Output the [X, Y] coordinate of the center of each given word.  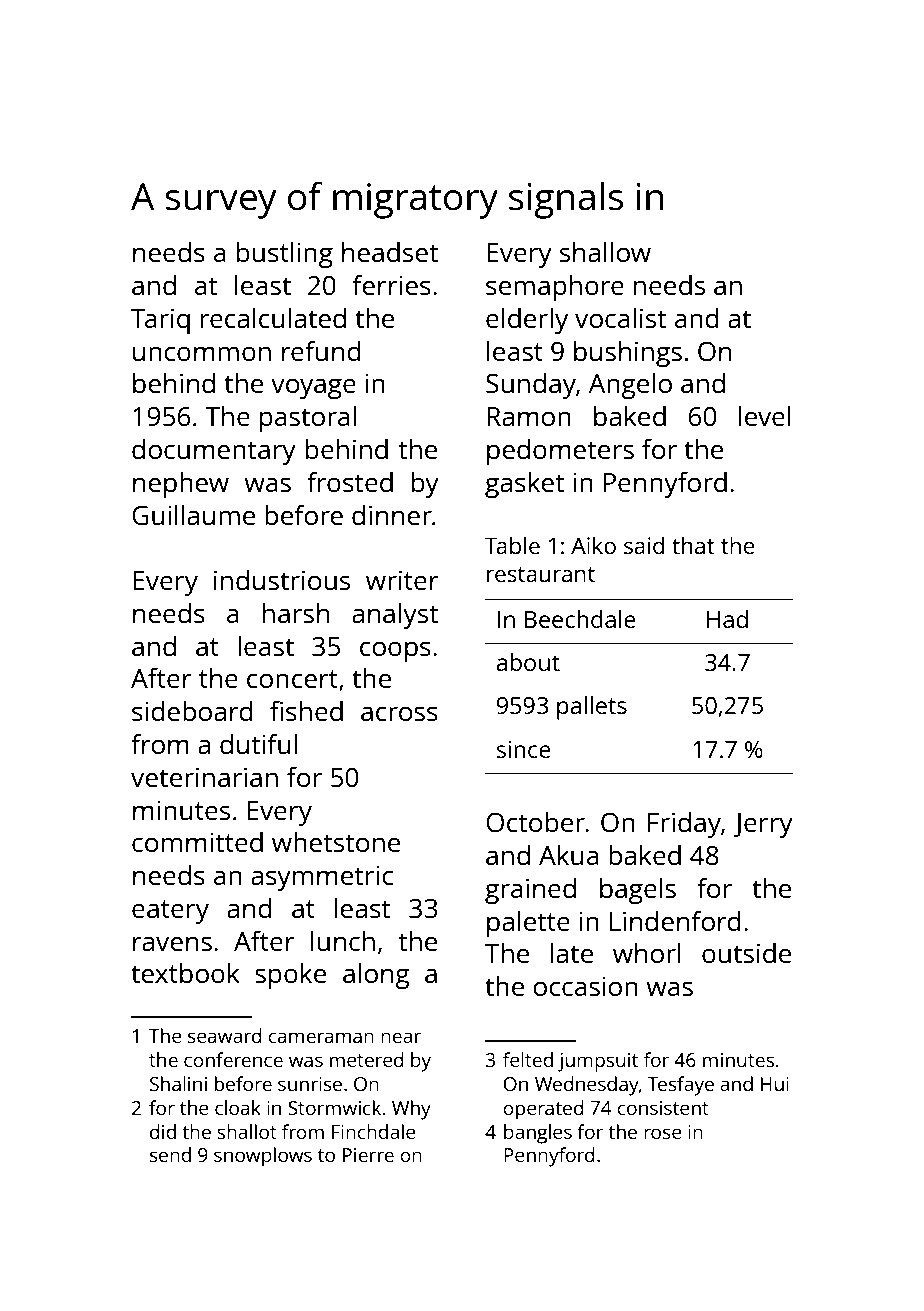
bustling [285, 254]
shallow [605, 251]
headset [390, 251]
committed [197, 841]
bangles [538, 1134]
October [535, 822]
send [170, 1154]
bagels [638, 890]
